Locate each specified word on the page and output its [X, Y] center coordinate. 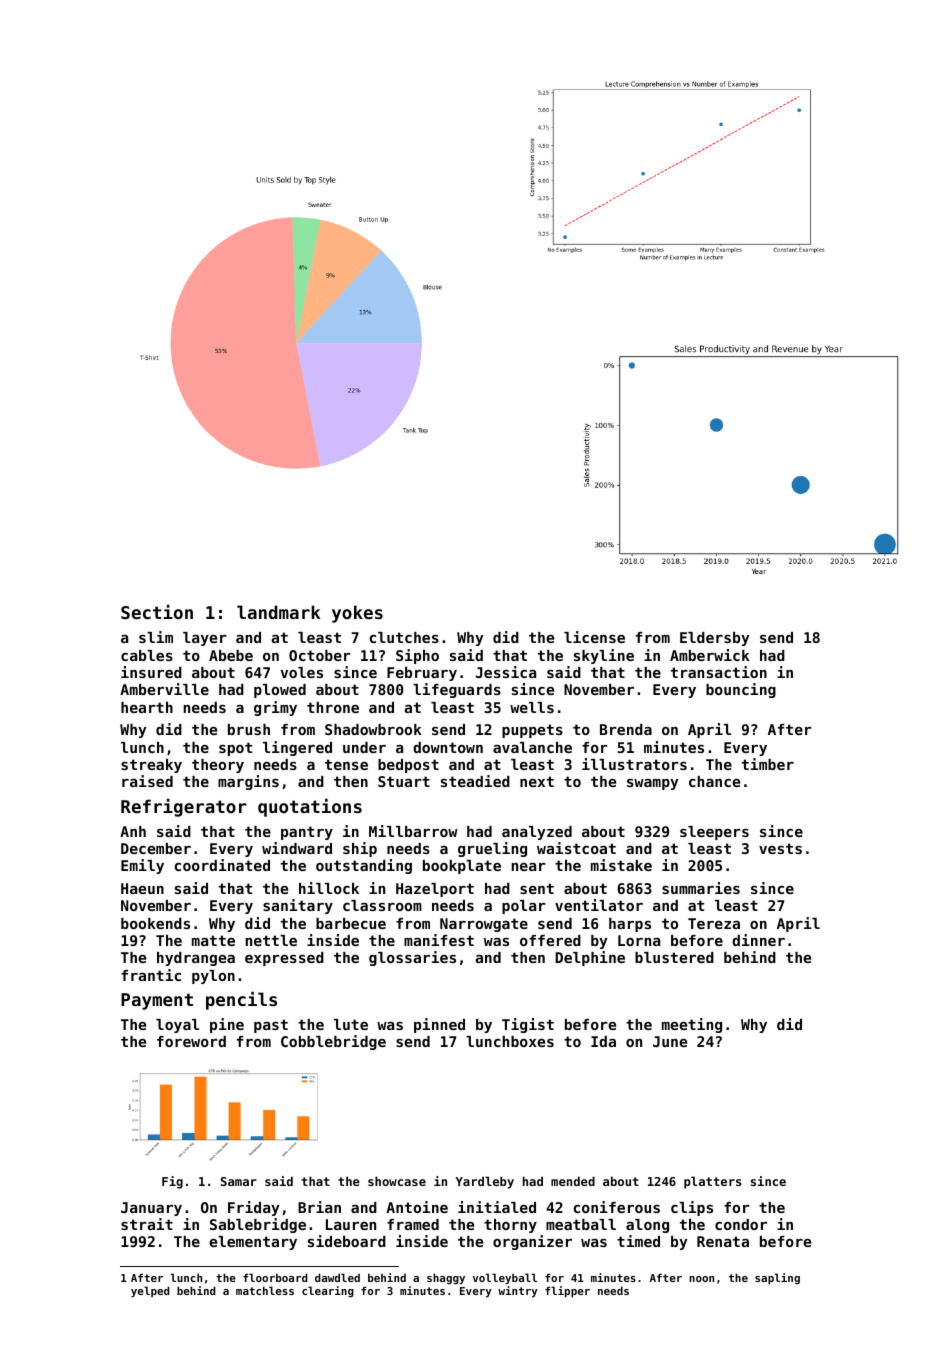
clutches [404, 637]
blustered [674, 957]
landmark [278, 612]
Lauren [351, 1224]
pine [227, 1025]
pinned [439, 1025]
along [647, 1226]
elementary [253, 1243]
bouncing [741, 690]
